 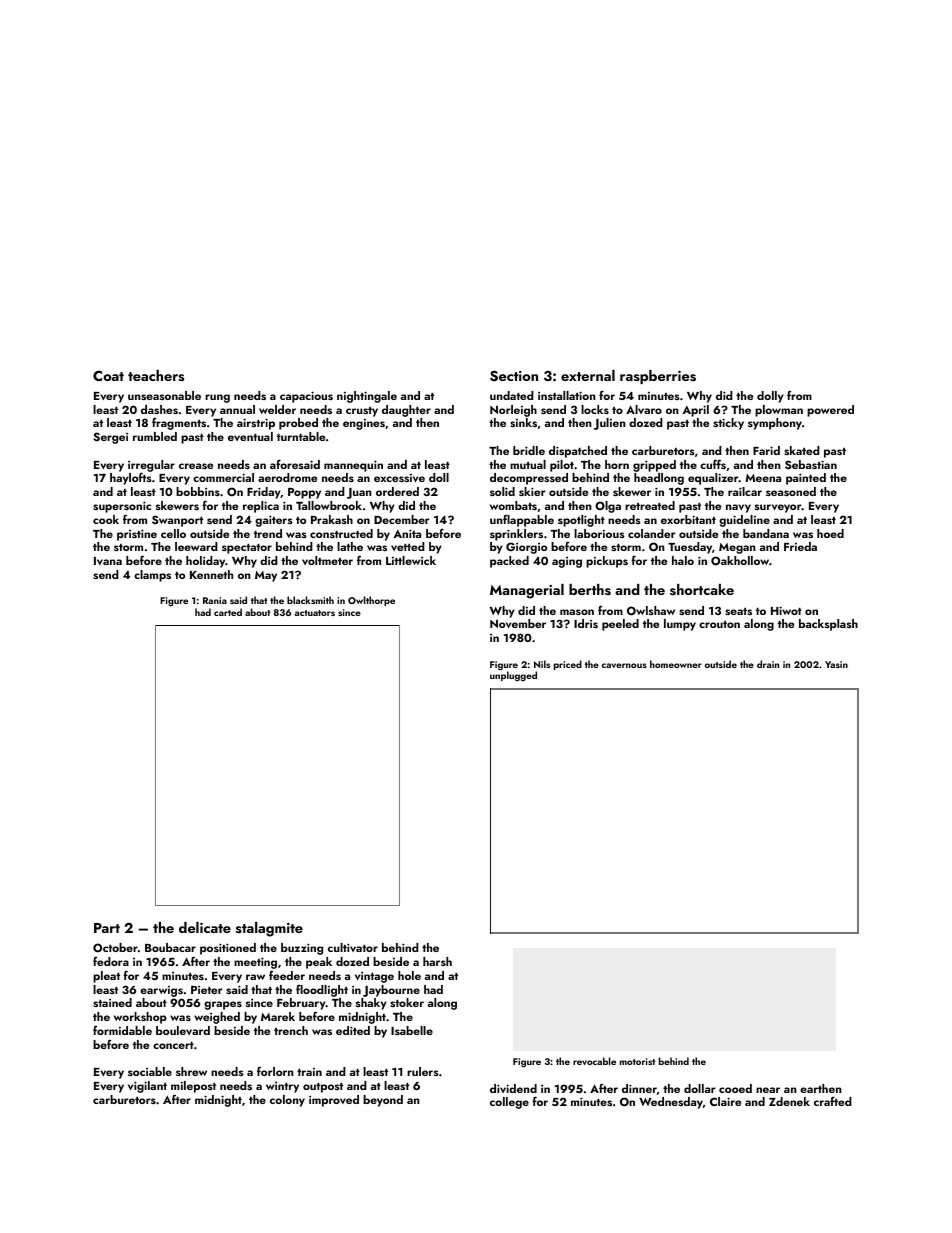 What do you see at coordinates (763, 478) in the image?
I see `Meena` at bounding box center [763, 478].
